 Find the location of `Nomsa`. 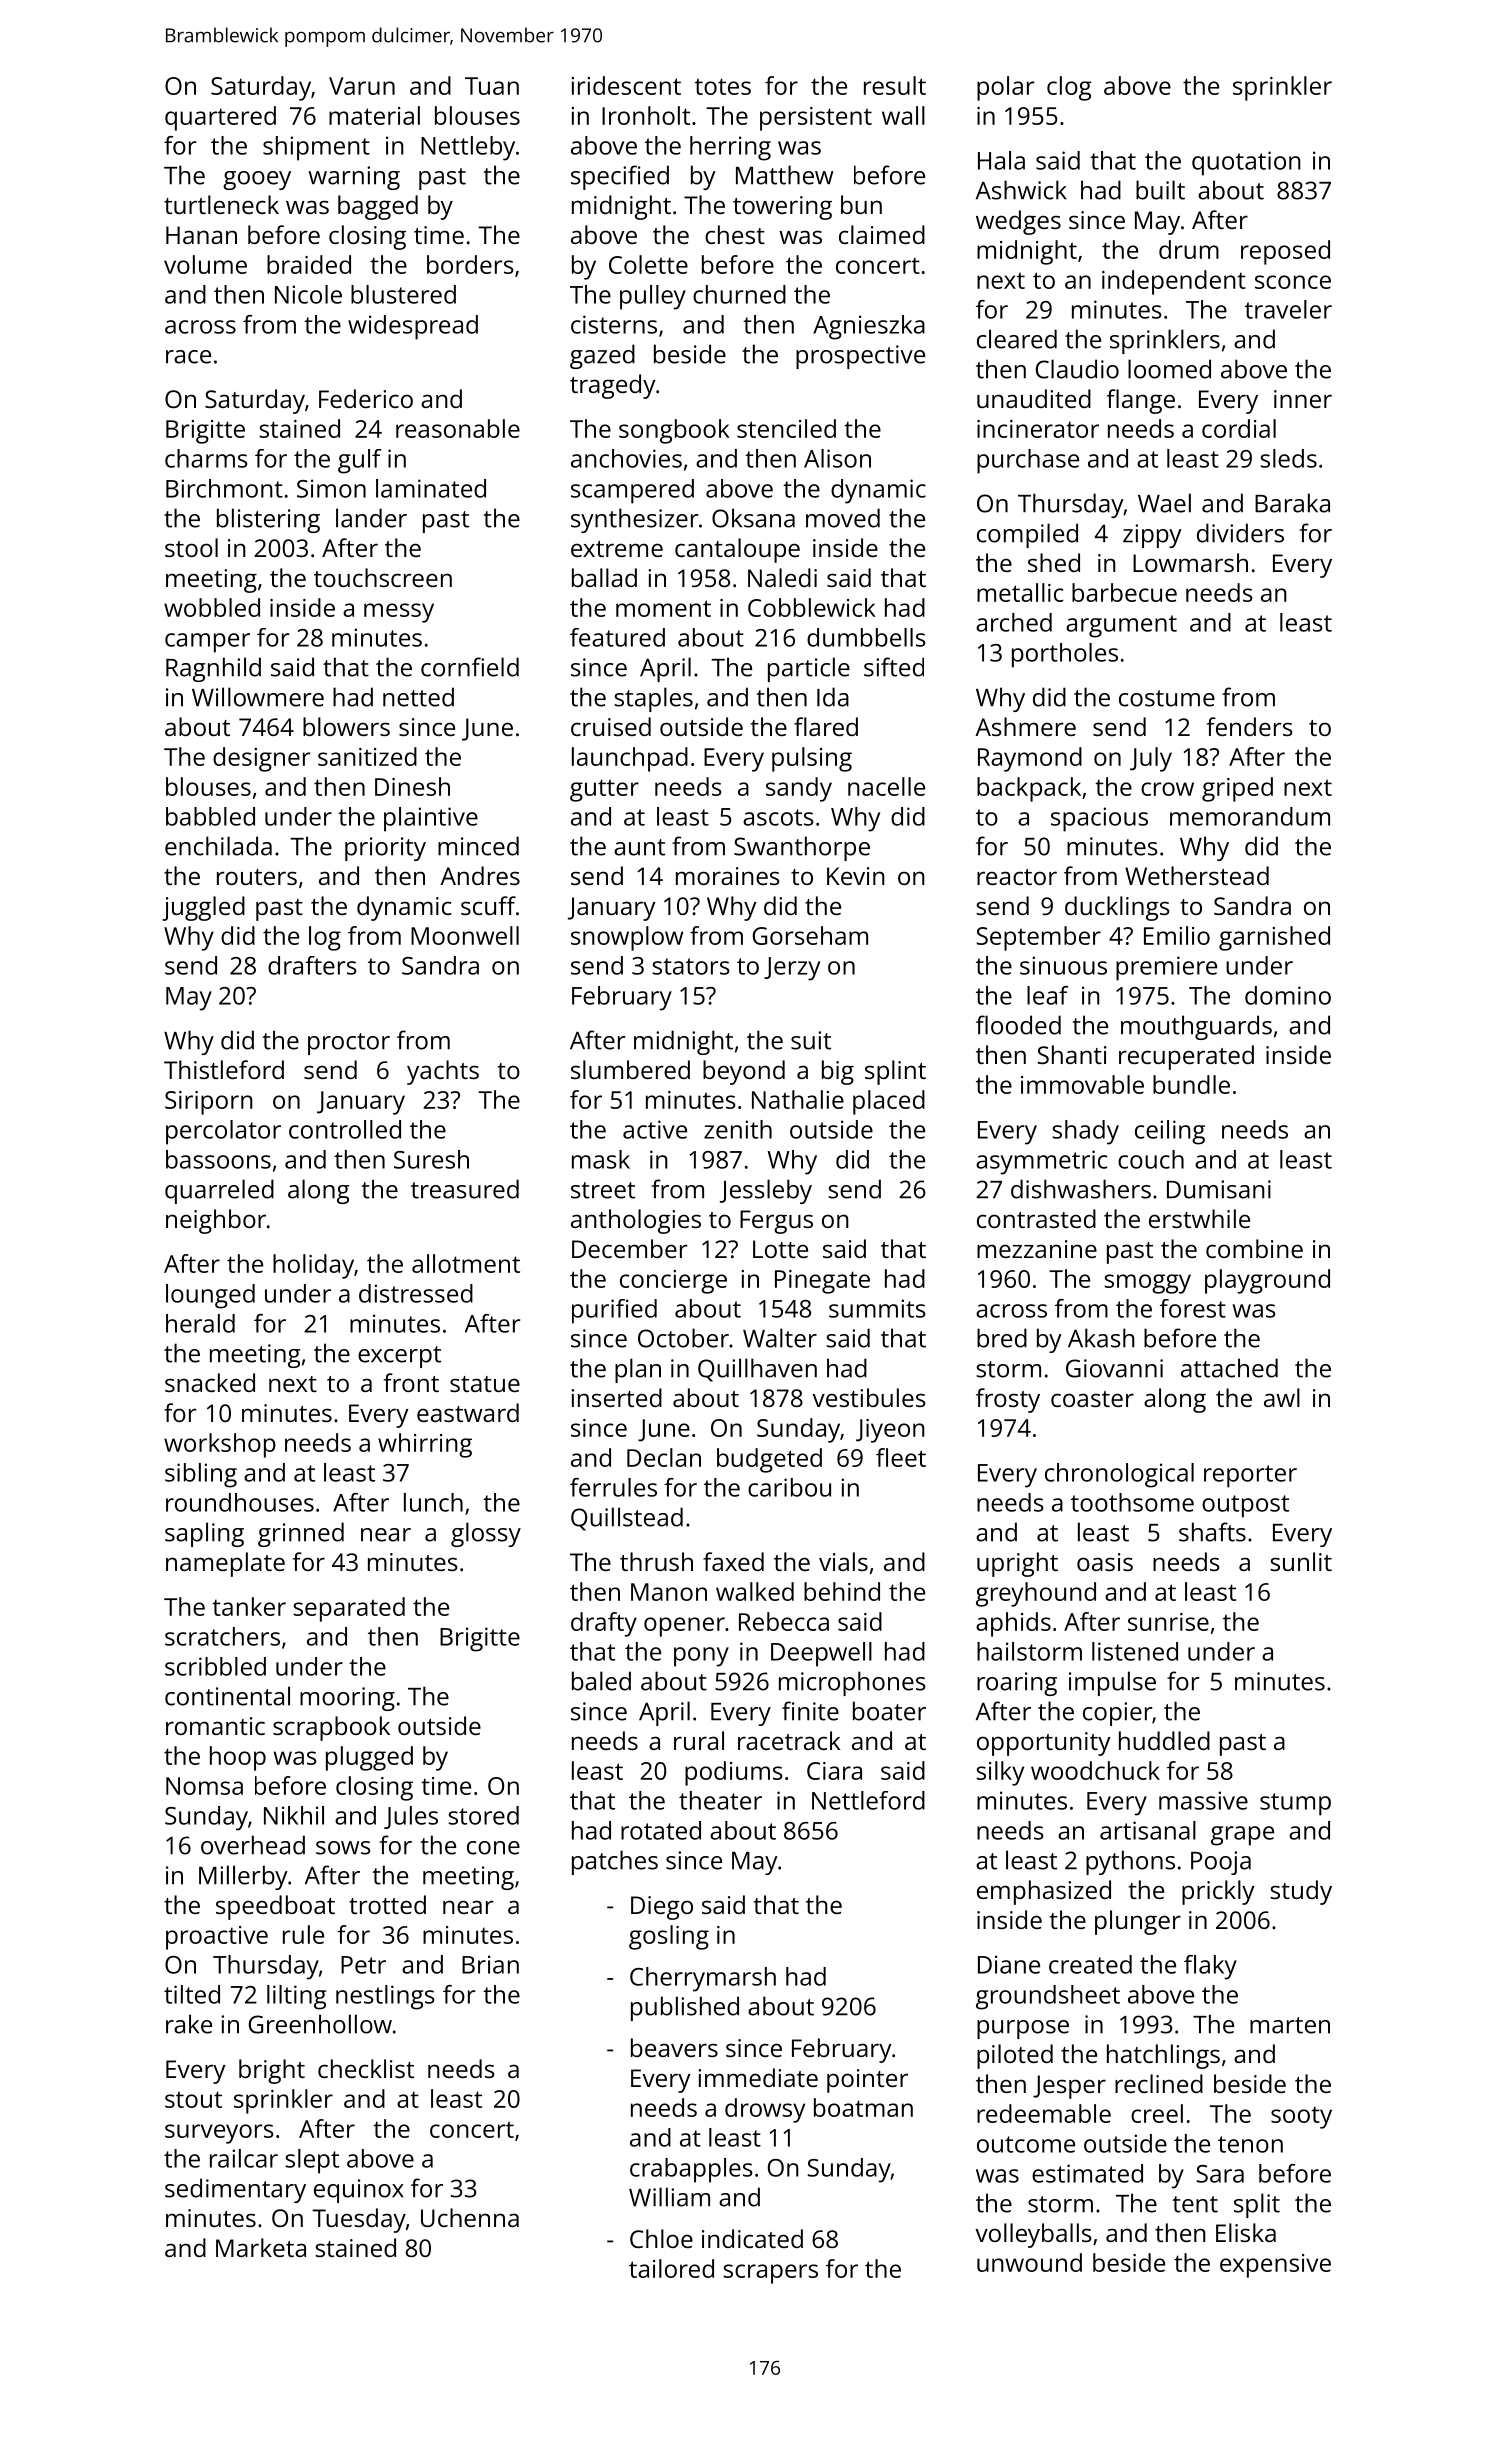

Nomsa is located at coordinates (204, 1786).
